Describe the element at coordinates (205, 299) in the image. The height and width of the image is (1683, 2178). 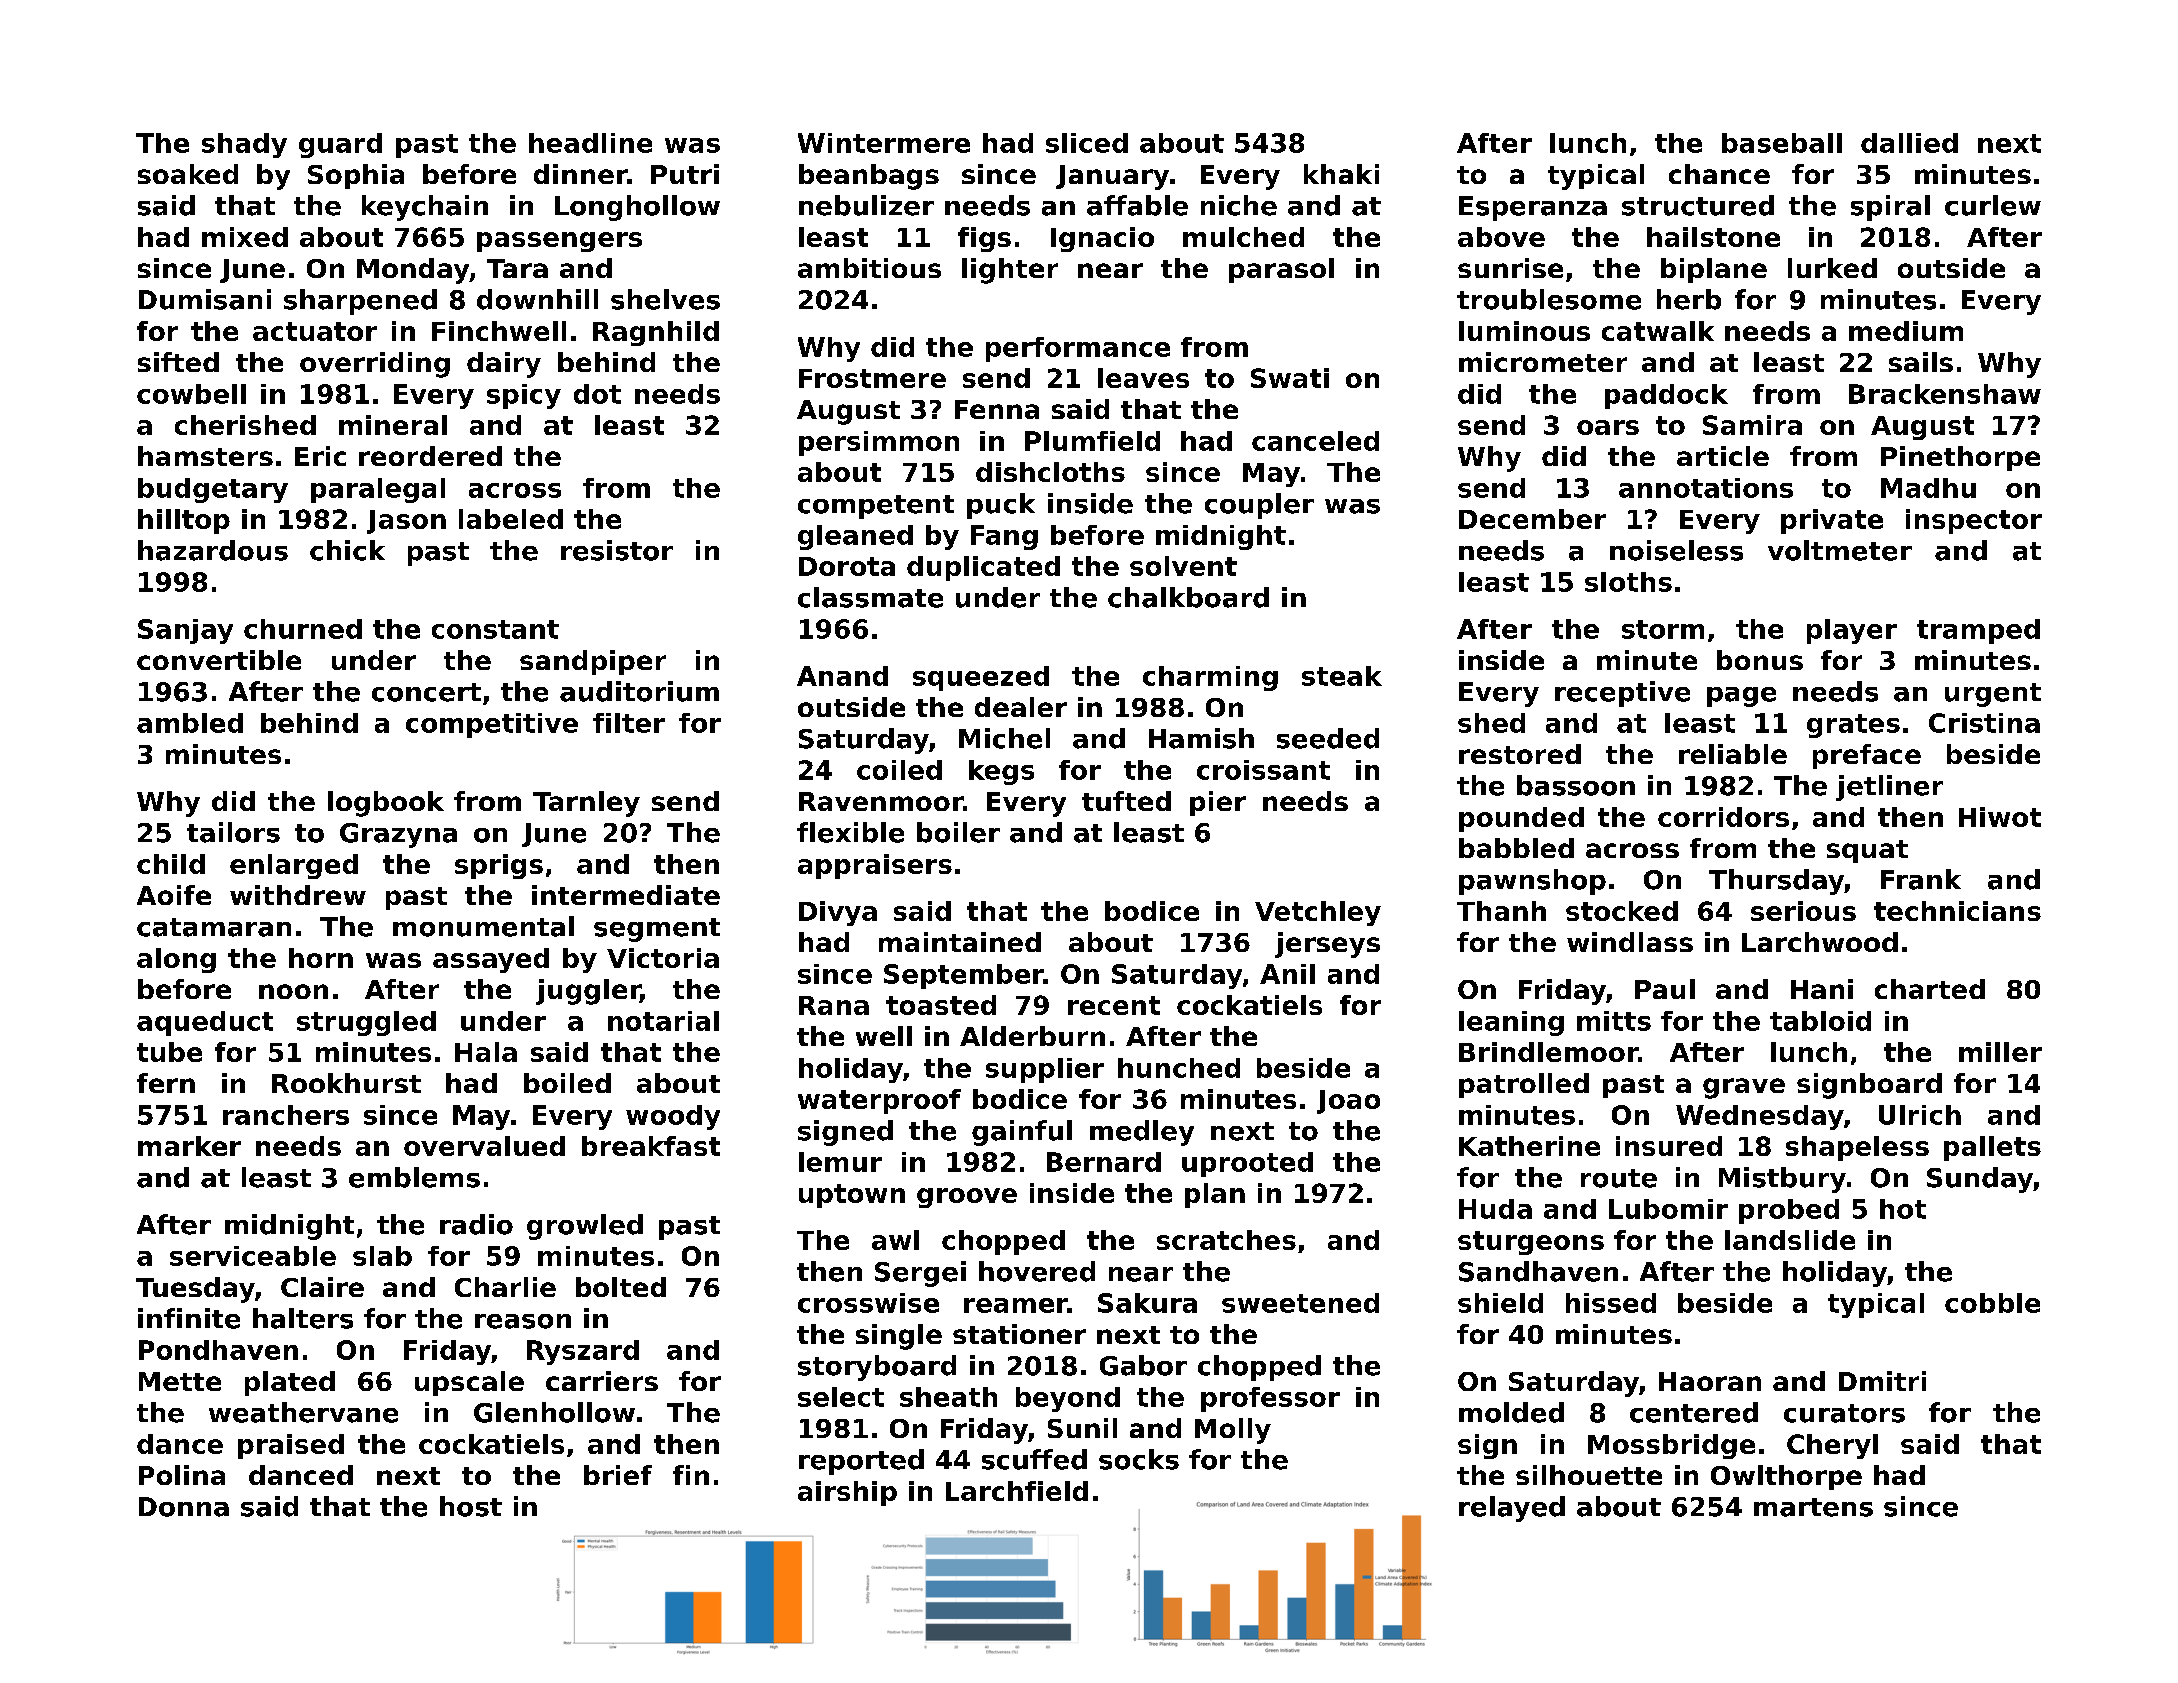
I see `Dumisani` at that location.
